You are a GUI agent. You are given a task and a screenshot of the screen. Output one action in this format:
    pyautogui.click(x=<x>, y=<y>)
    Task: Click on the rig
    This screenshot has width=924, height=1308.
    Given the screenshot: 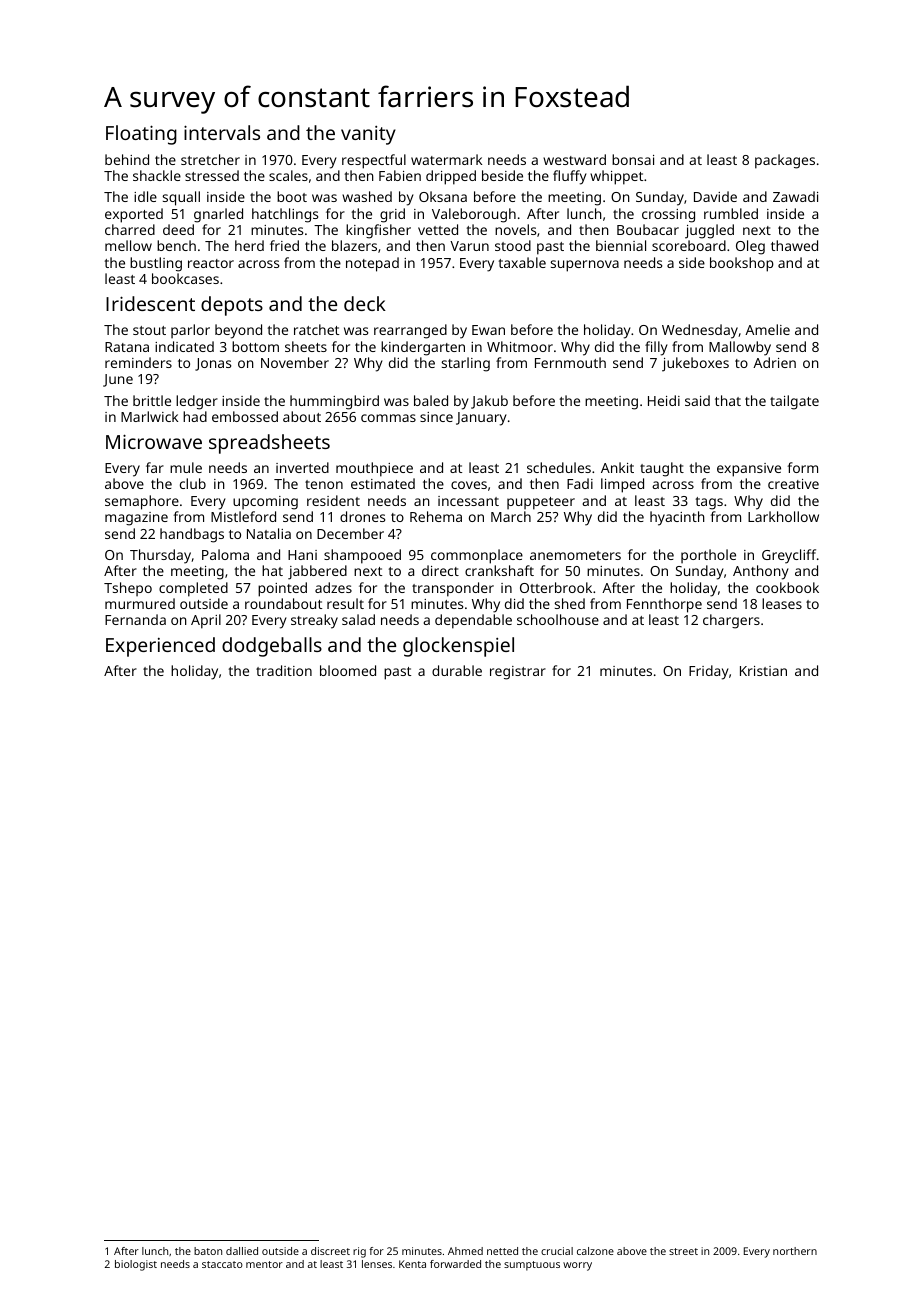 What is the action you would take?
    pyautogui.click(x=359, y=1252)
